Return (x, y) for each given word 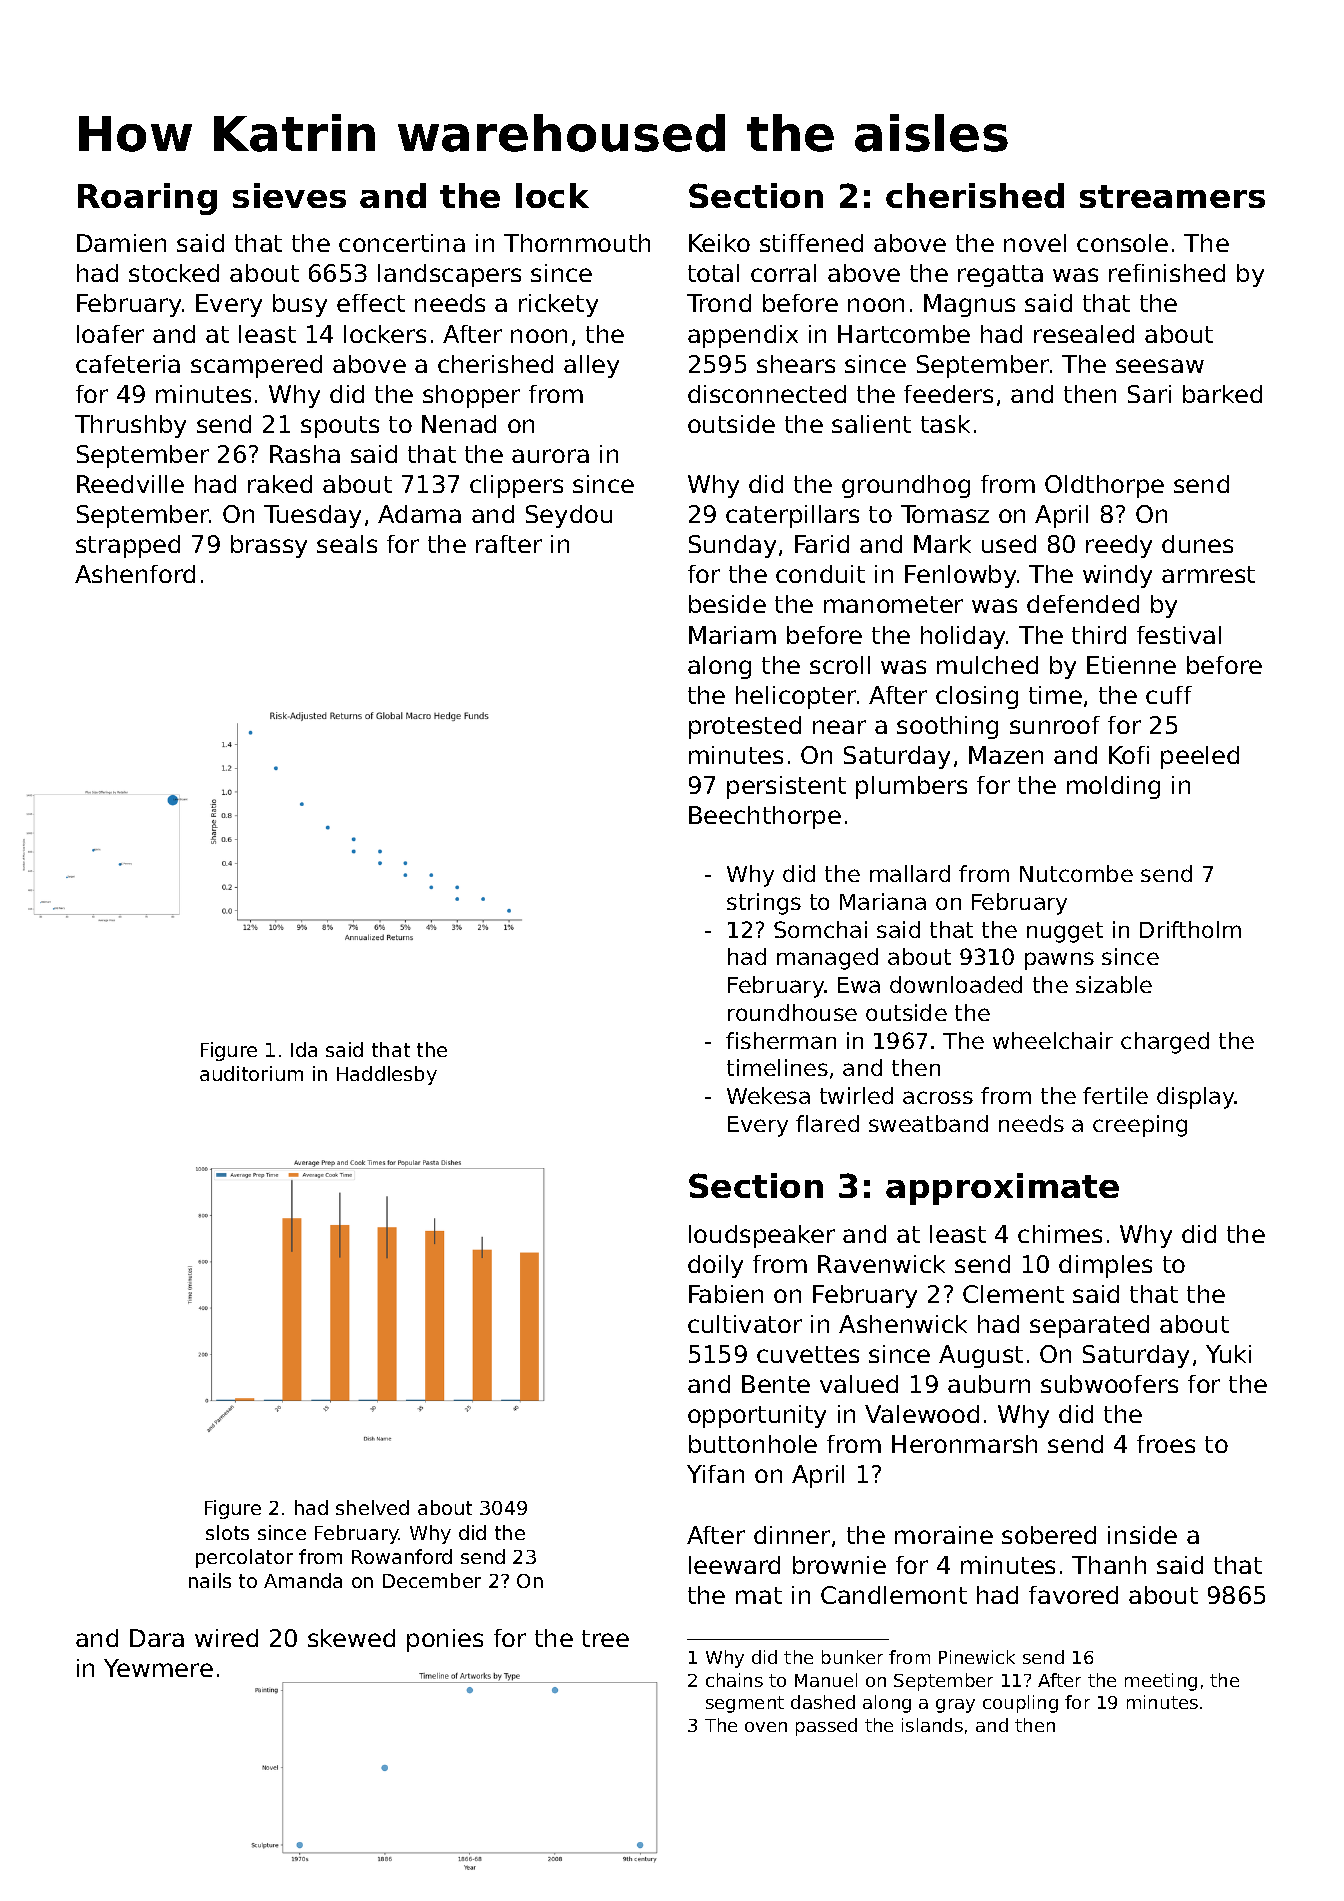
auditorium (251, 1073)
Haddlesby (387, 1075)
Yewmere (158, 1668)
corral (783, 273)
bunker (852, 1657)
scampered (256, 366)
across (938, 1097)
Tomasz (945, 514)
